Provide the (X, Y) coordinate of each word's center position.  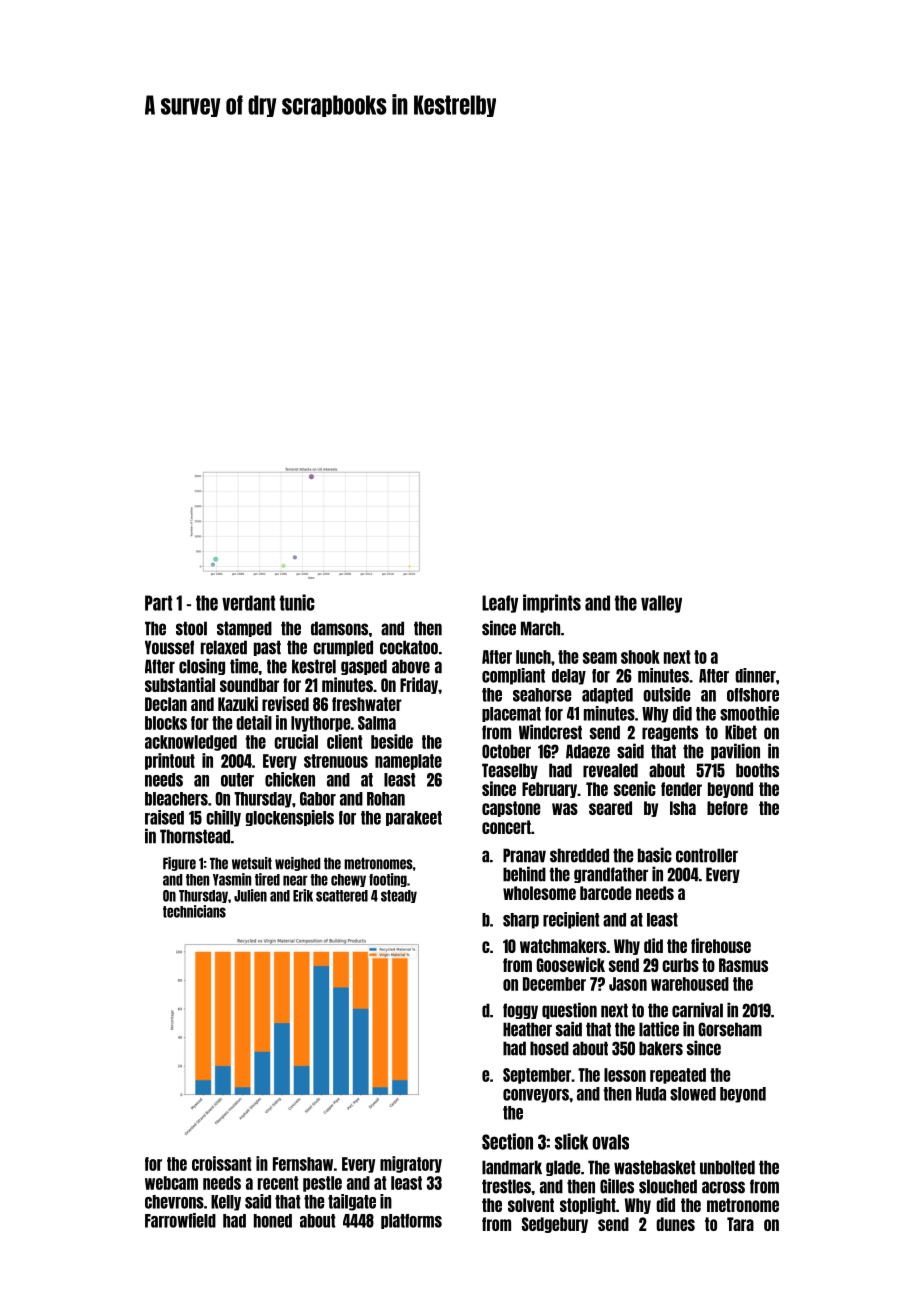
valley (661, 604)
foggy (520, 1011)
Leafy (500, 604)
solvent (531, 1205)
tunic (297, 602)
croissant (221, 1163)
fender (681, 789)
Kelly (226, 1203)
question (569, 1010)
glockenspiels (290, 818)
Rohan (386, 799)
